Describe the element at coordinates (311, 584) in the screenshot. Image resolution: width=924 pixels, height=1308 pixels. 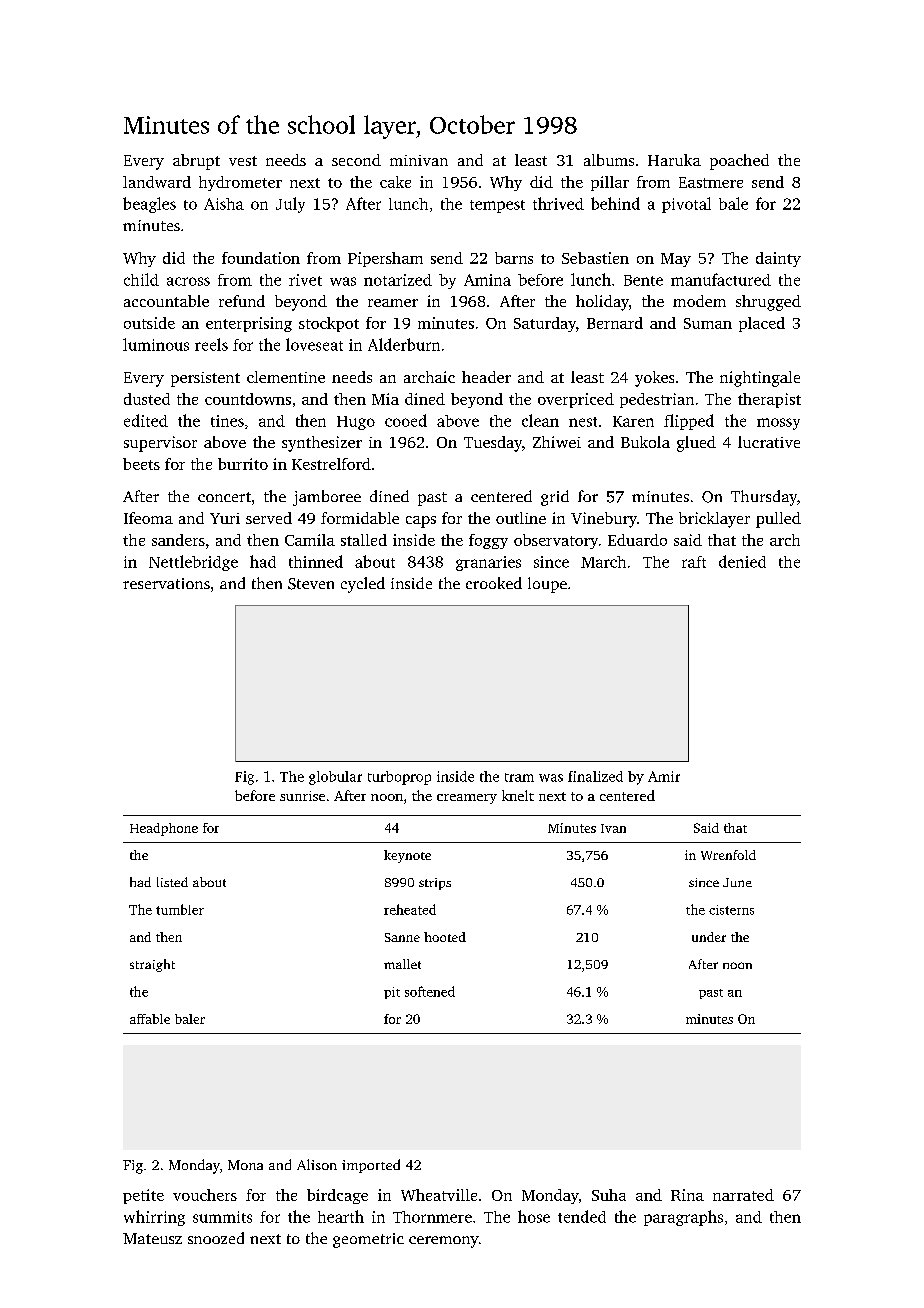
I see `Steven` at that location.
